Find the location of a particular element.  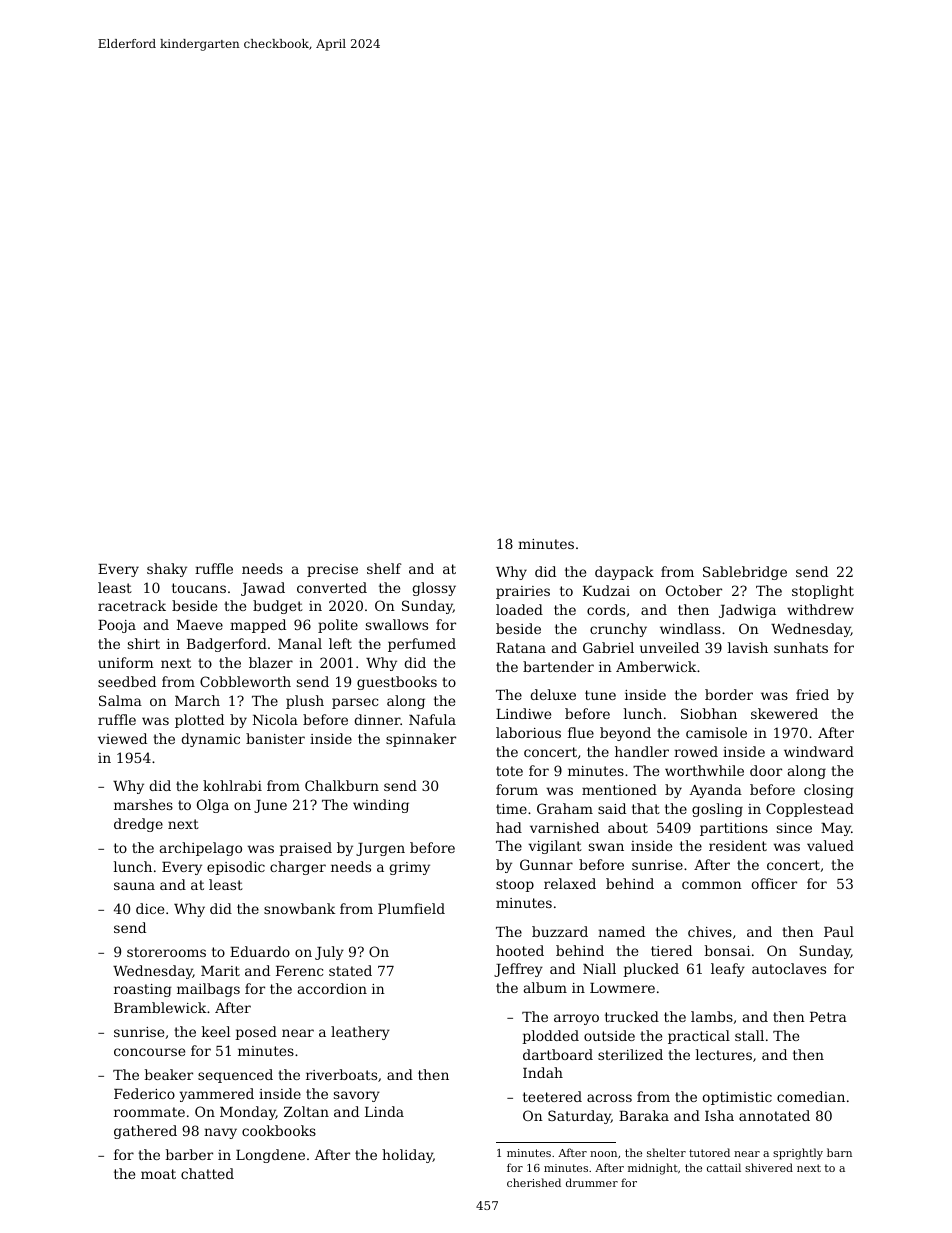

cherished is located at coordinates (534, 1182).
